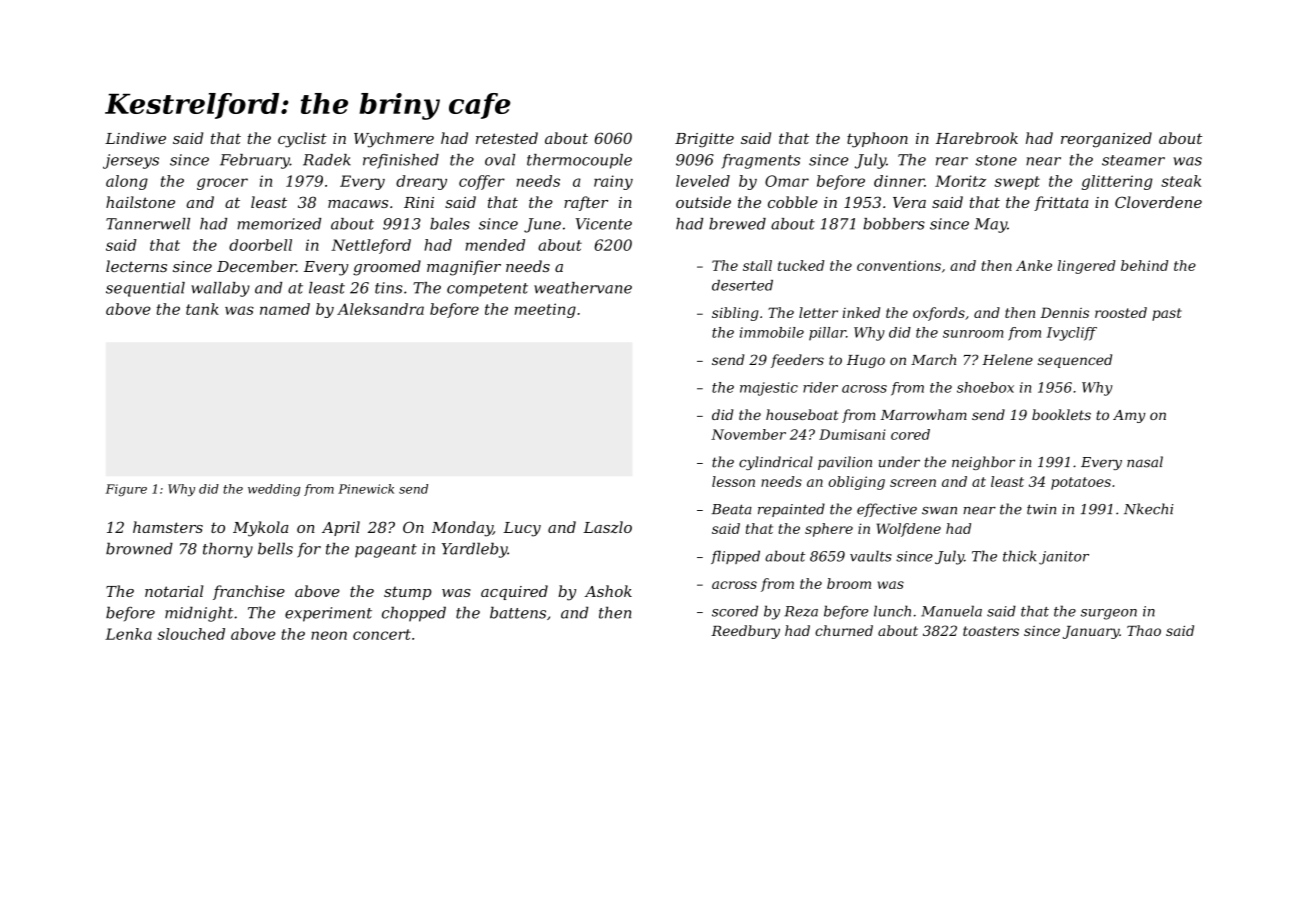 Image resolution: width=1308 pixels, height=924 pixels. I want to click on retested, so click(507, 138).
